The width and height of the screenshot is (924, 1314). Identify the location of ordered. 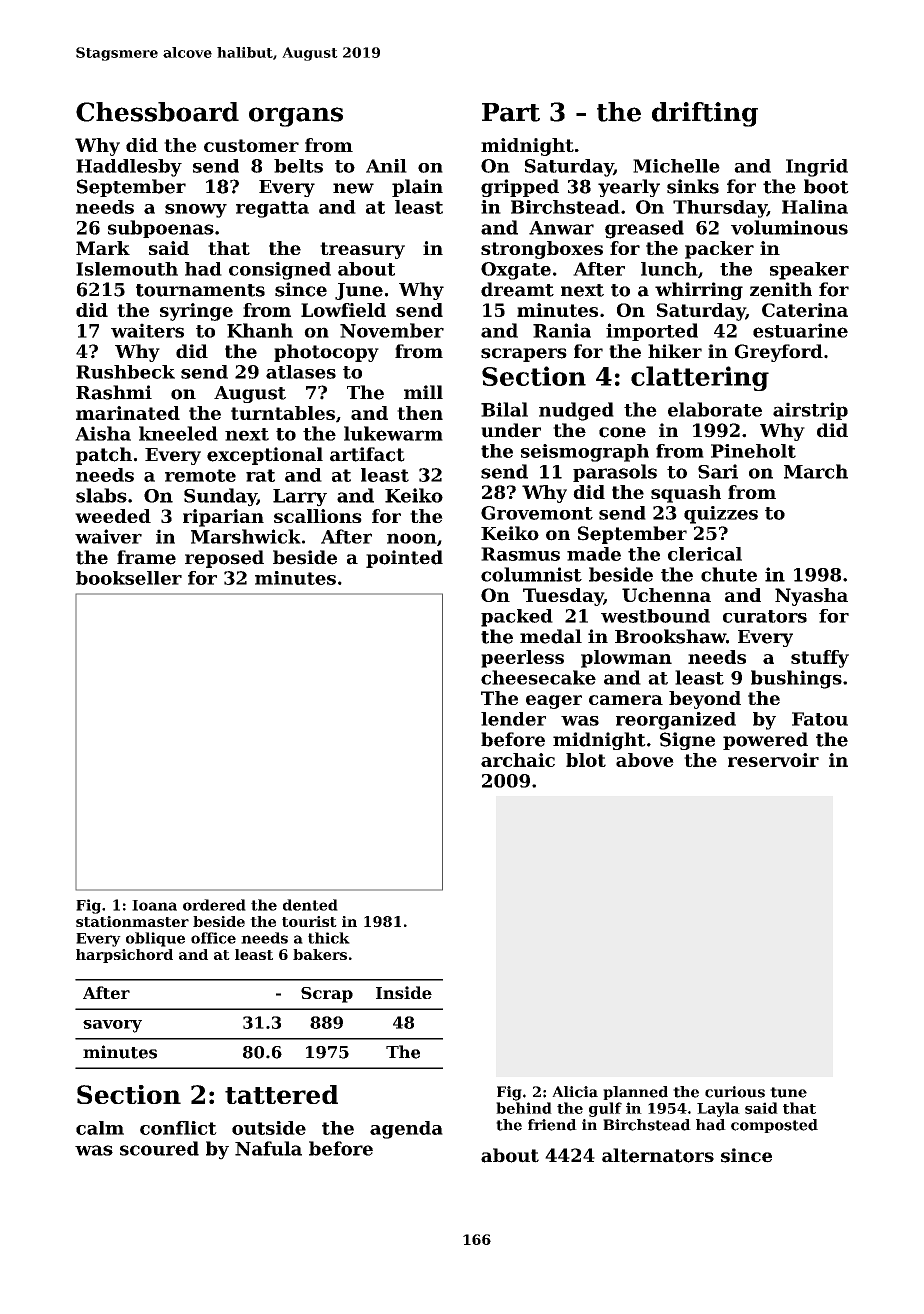
(214, 905).
